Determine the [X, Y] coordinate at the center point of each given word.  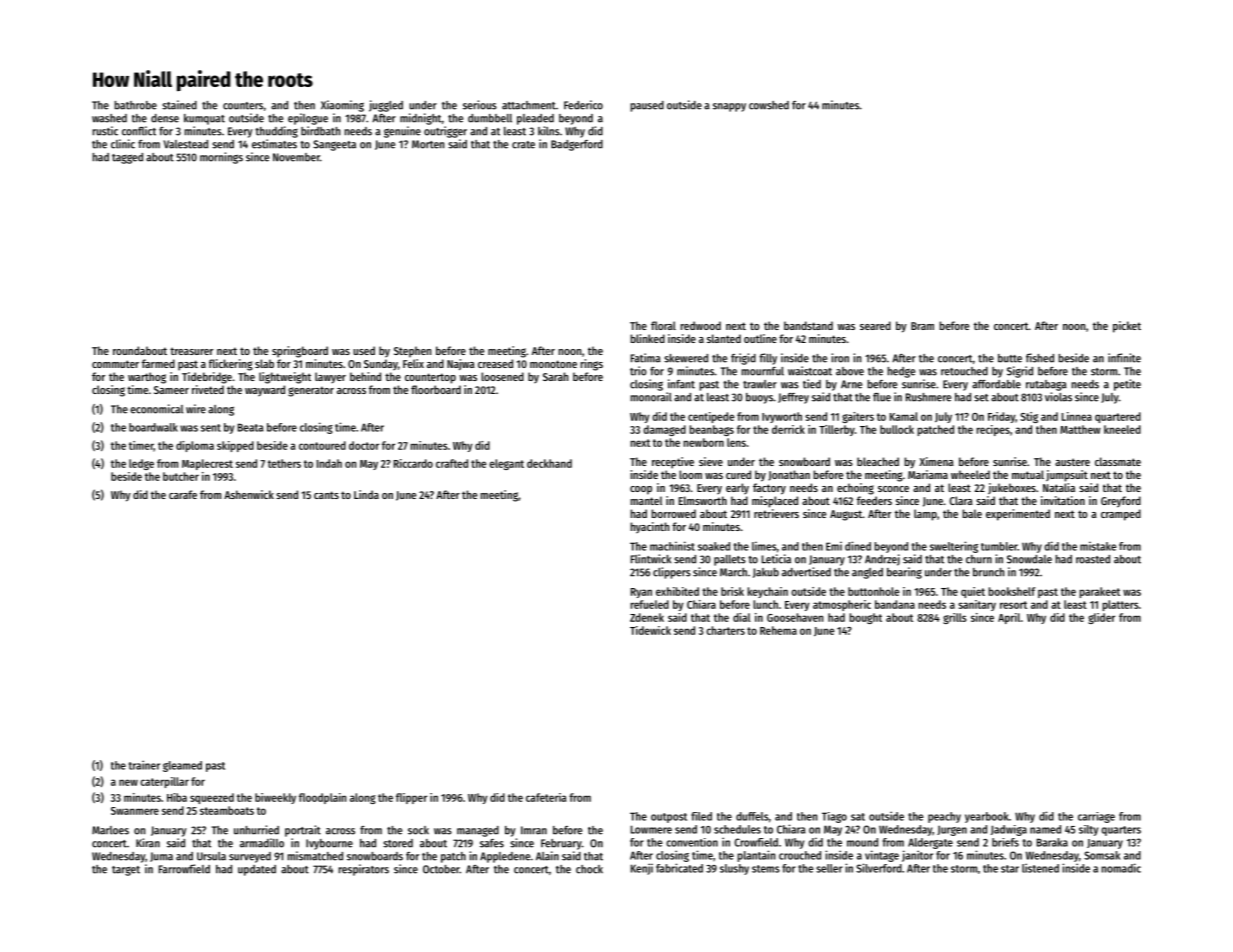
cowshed [769, 105]
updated [257, 870]
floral [663, 325]
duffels [752, 816]
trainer [144, 765]
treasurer [191, 351]
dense [165, 118]
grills [955, 618]
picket [1127, 327]
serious [480, 105]
